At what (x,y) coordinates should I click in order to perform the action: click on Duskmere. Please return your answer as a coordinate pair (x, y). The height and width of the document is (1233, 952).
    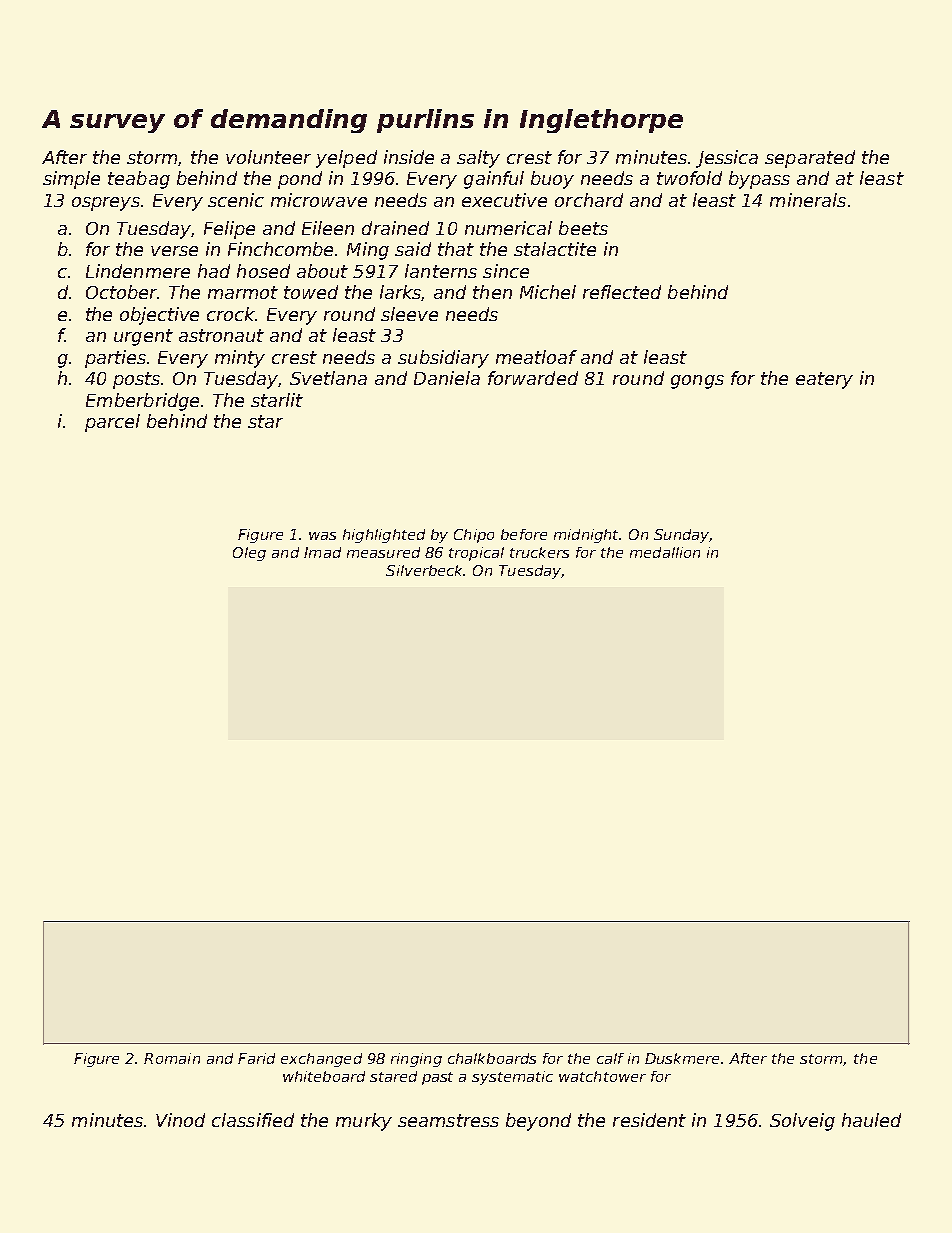
    Looking at the image, I should click on (682, 1058).
